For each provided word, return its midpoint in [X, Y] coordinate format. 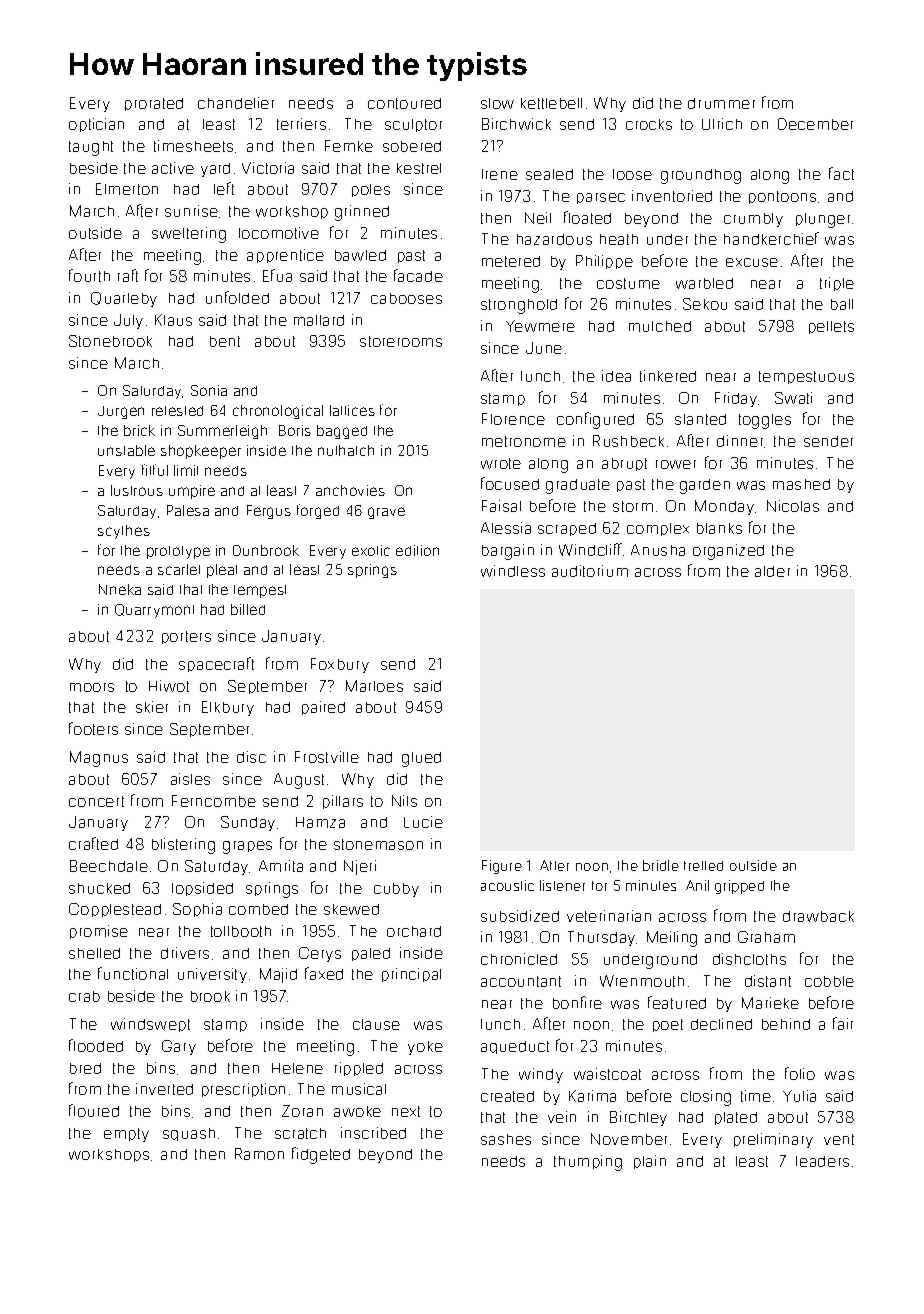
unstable [126, 450]
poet [668, 1025]
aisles [190, 779]
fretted [703, 866]
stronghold [519, 306]
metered [511, 261]
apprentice [285, 256]
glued [421, 759]
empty [126, 1135]
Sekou [705, 304]
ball [842, 304]
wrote [501, 463]
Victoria [268, 168]
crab [84, 996]
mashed [801, 484]
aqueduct [515, 1047]
